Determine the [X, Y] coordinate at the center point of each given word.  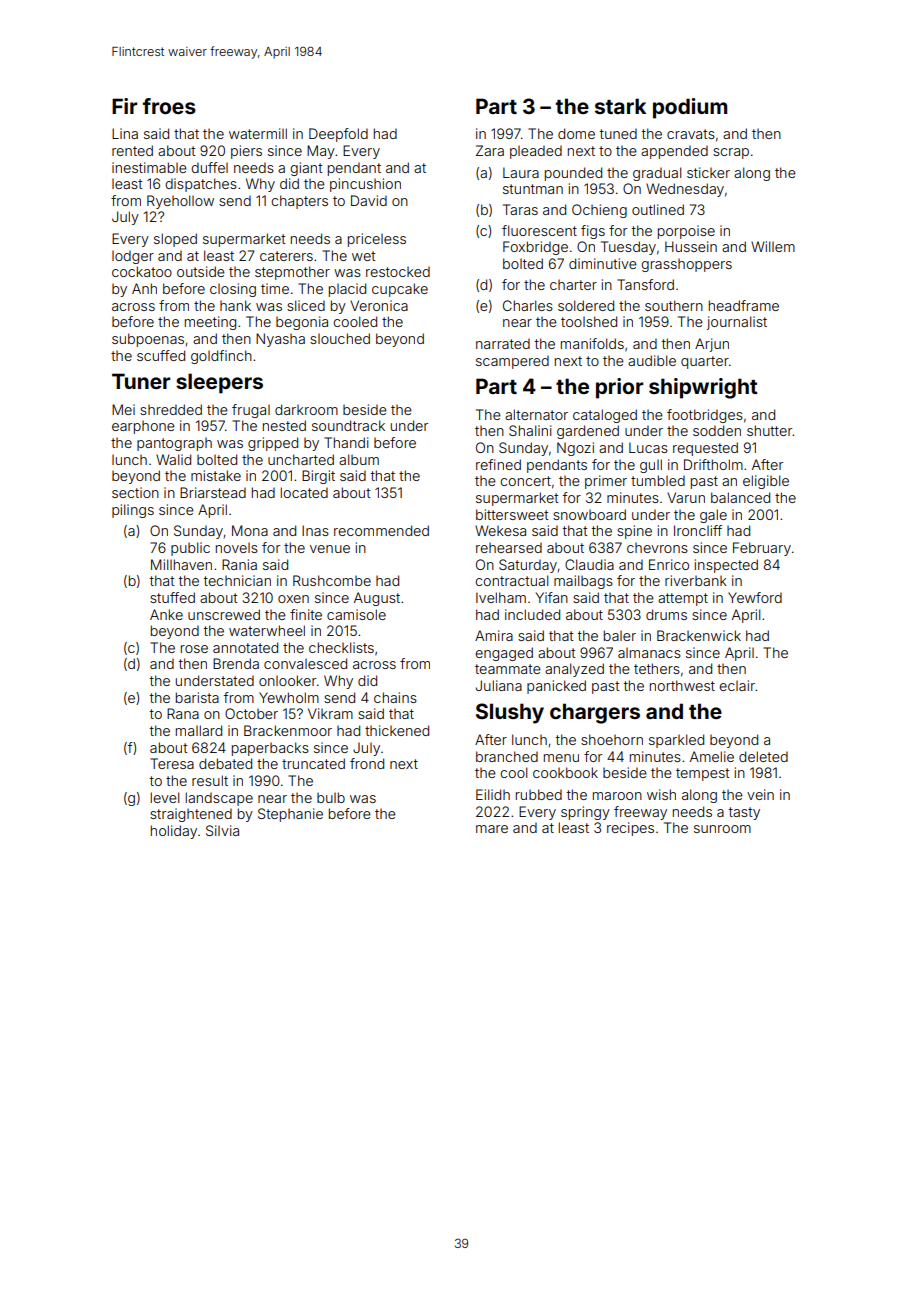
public [190, 549]
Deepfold [338, 135]
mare [492, 829]
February [762, 549]
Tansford [645, 284]
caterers [286, 256]
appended [674, 152]
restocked [398, 271]
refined [498, 464]
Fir [124, 106]
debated [225, 763]
